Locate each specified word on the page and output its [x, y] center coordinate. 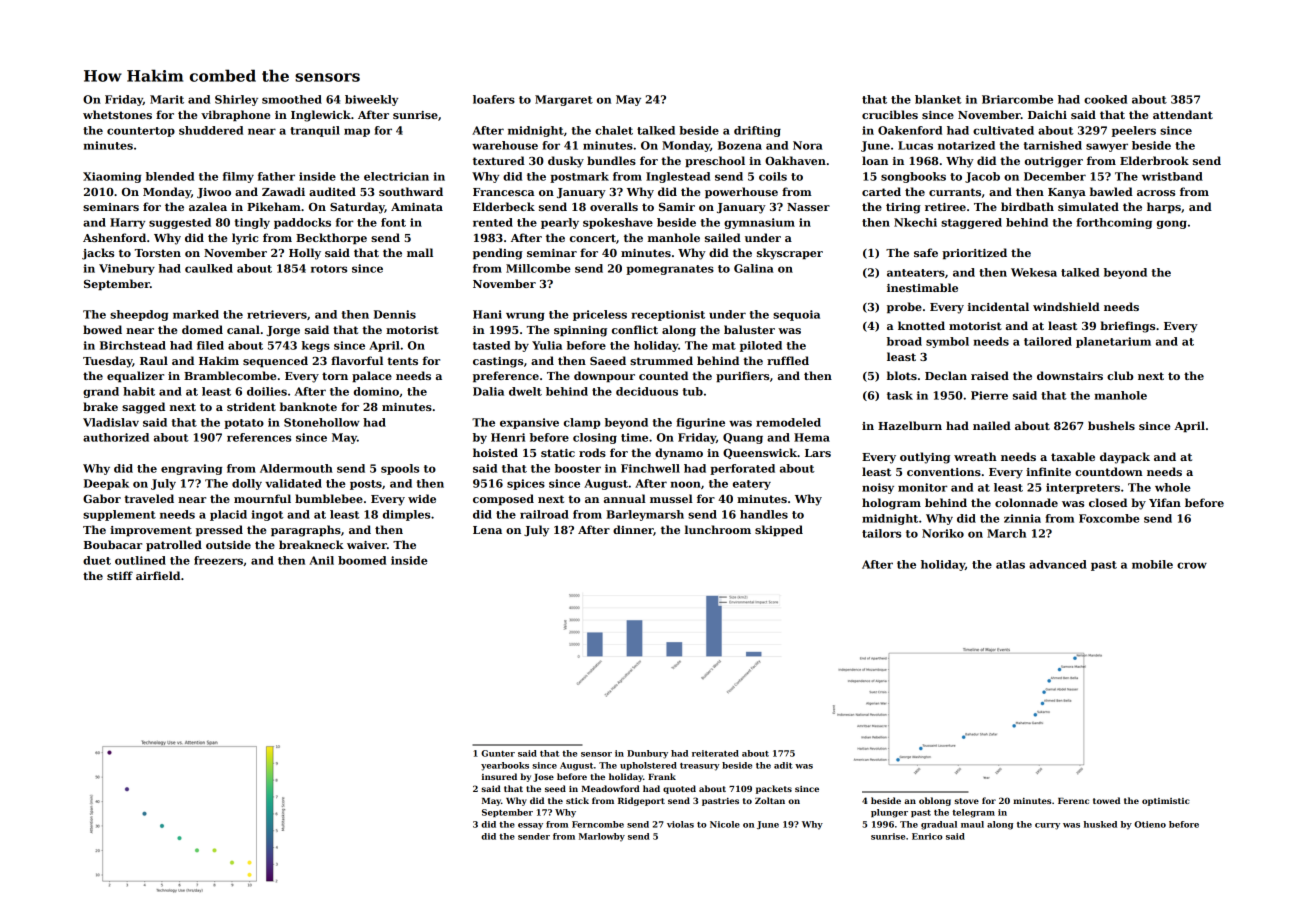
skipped [779, 530]
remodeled [788, 422]
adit [783, 765]
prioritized [974, 253]
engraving [191, 469]
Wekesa [1034, 272]
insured [499, 776]
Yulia [547, 345]
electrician [396, 176]
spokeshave [618, 223]
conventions [944, 472]
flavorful [357, 360]
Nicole [725, 824]
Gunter [498, 753]
